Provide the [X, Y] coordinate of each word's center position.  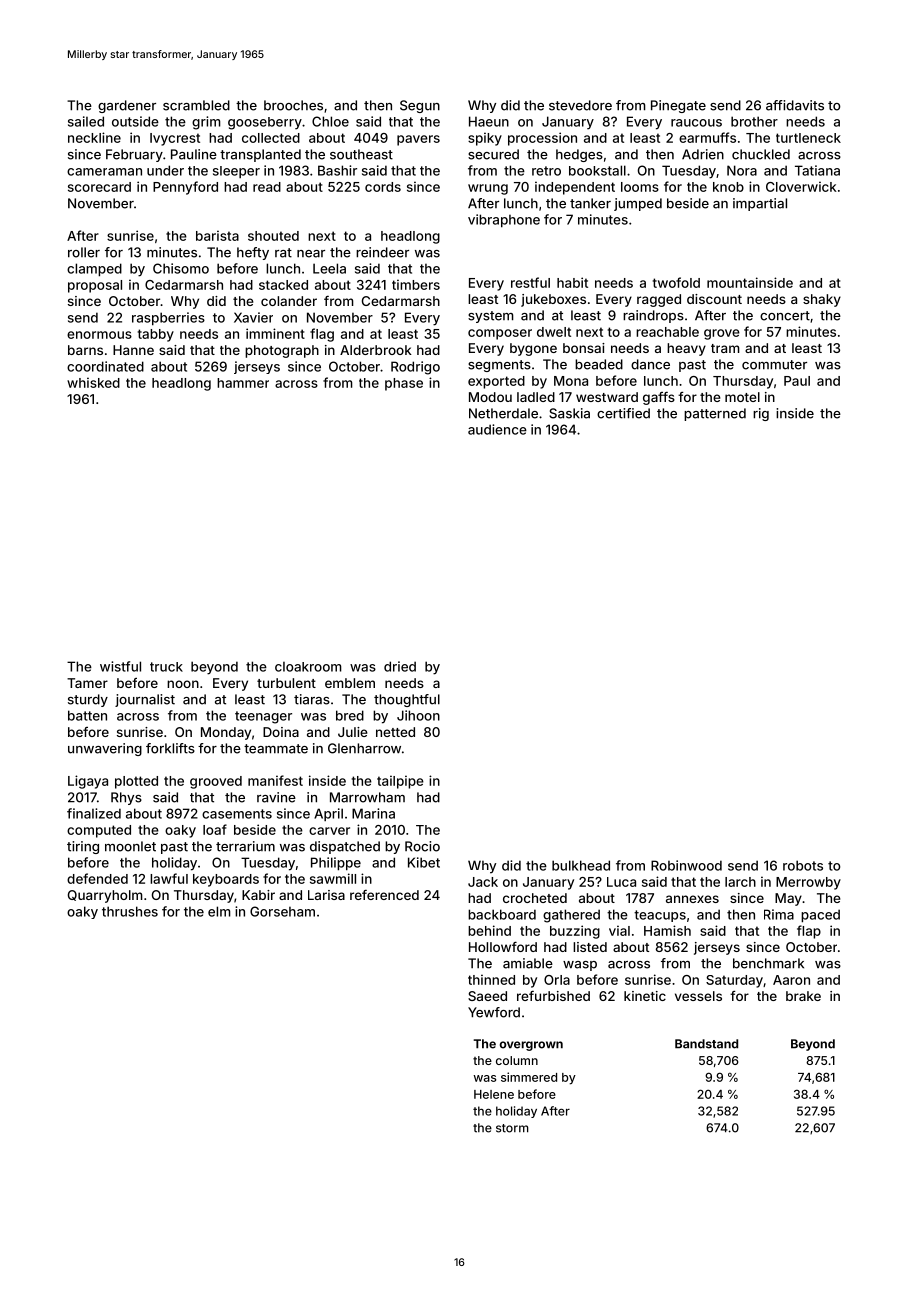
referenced [384, 895]
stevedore [580, 105]
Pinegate [678, 106]
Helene [494, 1094]
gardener [127, 106]
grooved [216, 782]
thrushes [130, 911]
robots [803, 865]
